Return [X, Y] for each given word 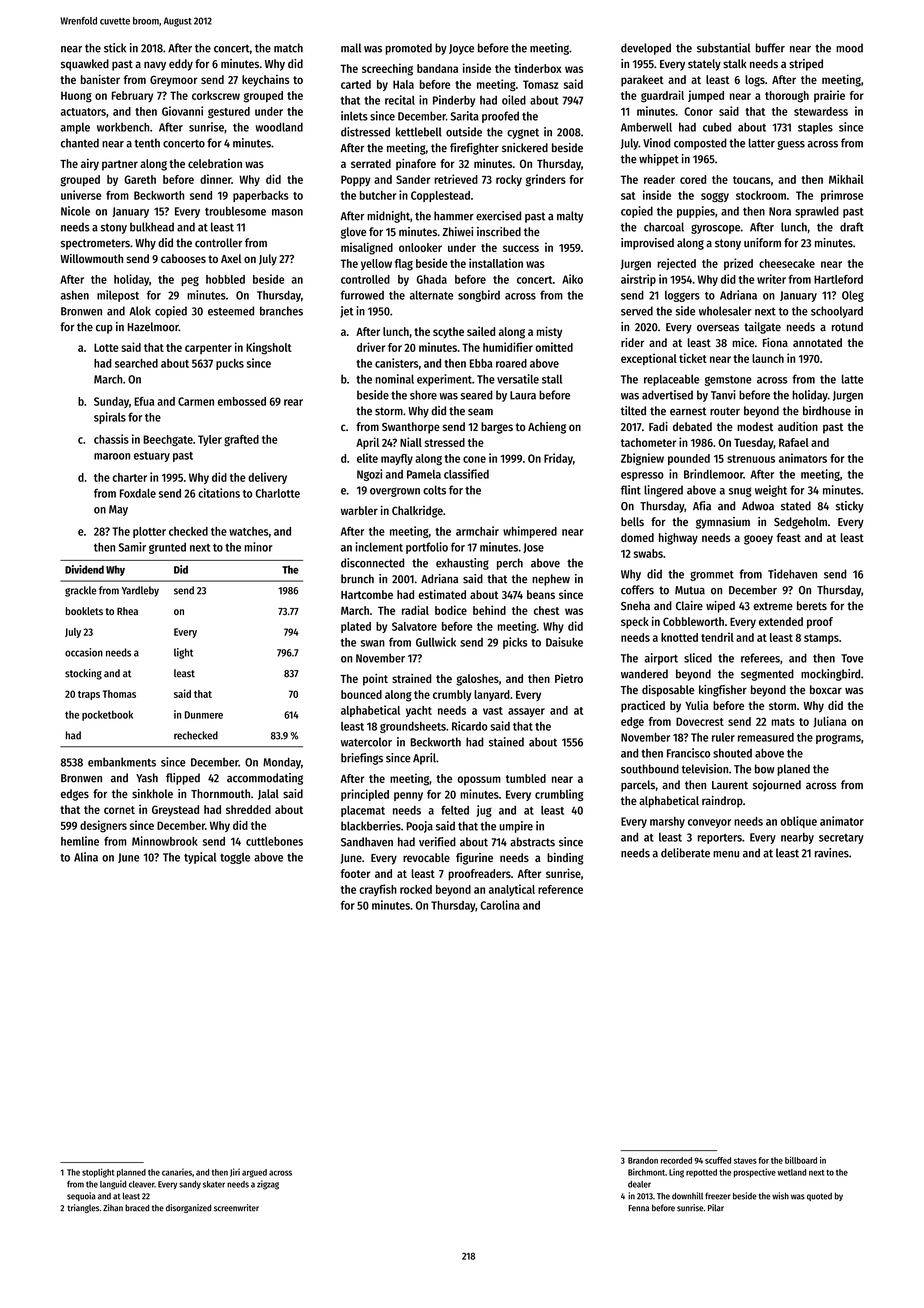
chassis [111, 439]
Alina [86, 857]
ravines [832, 853]
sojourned [777, 786]
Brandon [643, 1160]
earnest [688, 411]
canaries [177, 1172]
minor [258, 547]
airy [90, 165]
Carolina [500, 905]
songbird [479, 296]
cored [693, 179]
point [375, 680]
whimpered [530, 532]
